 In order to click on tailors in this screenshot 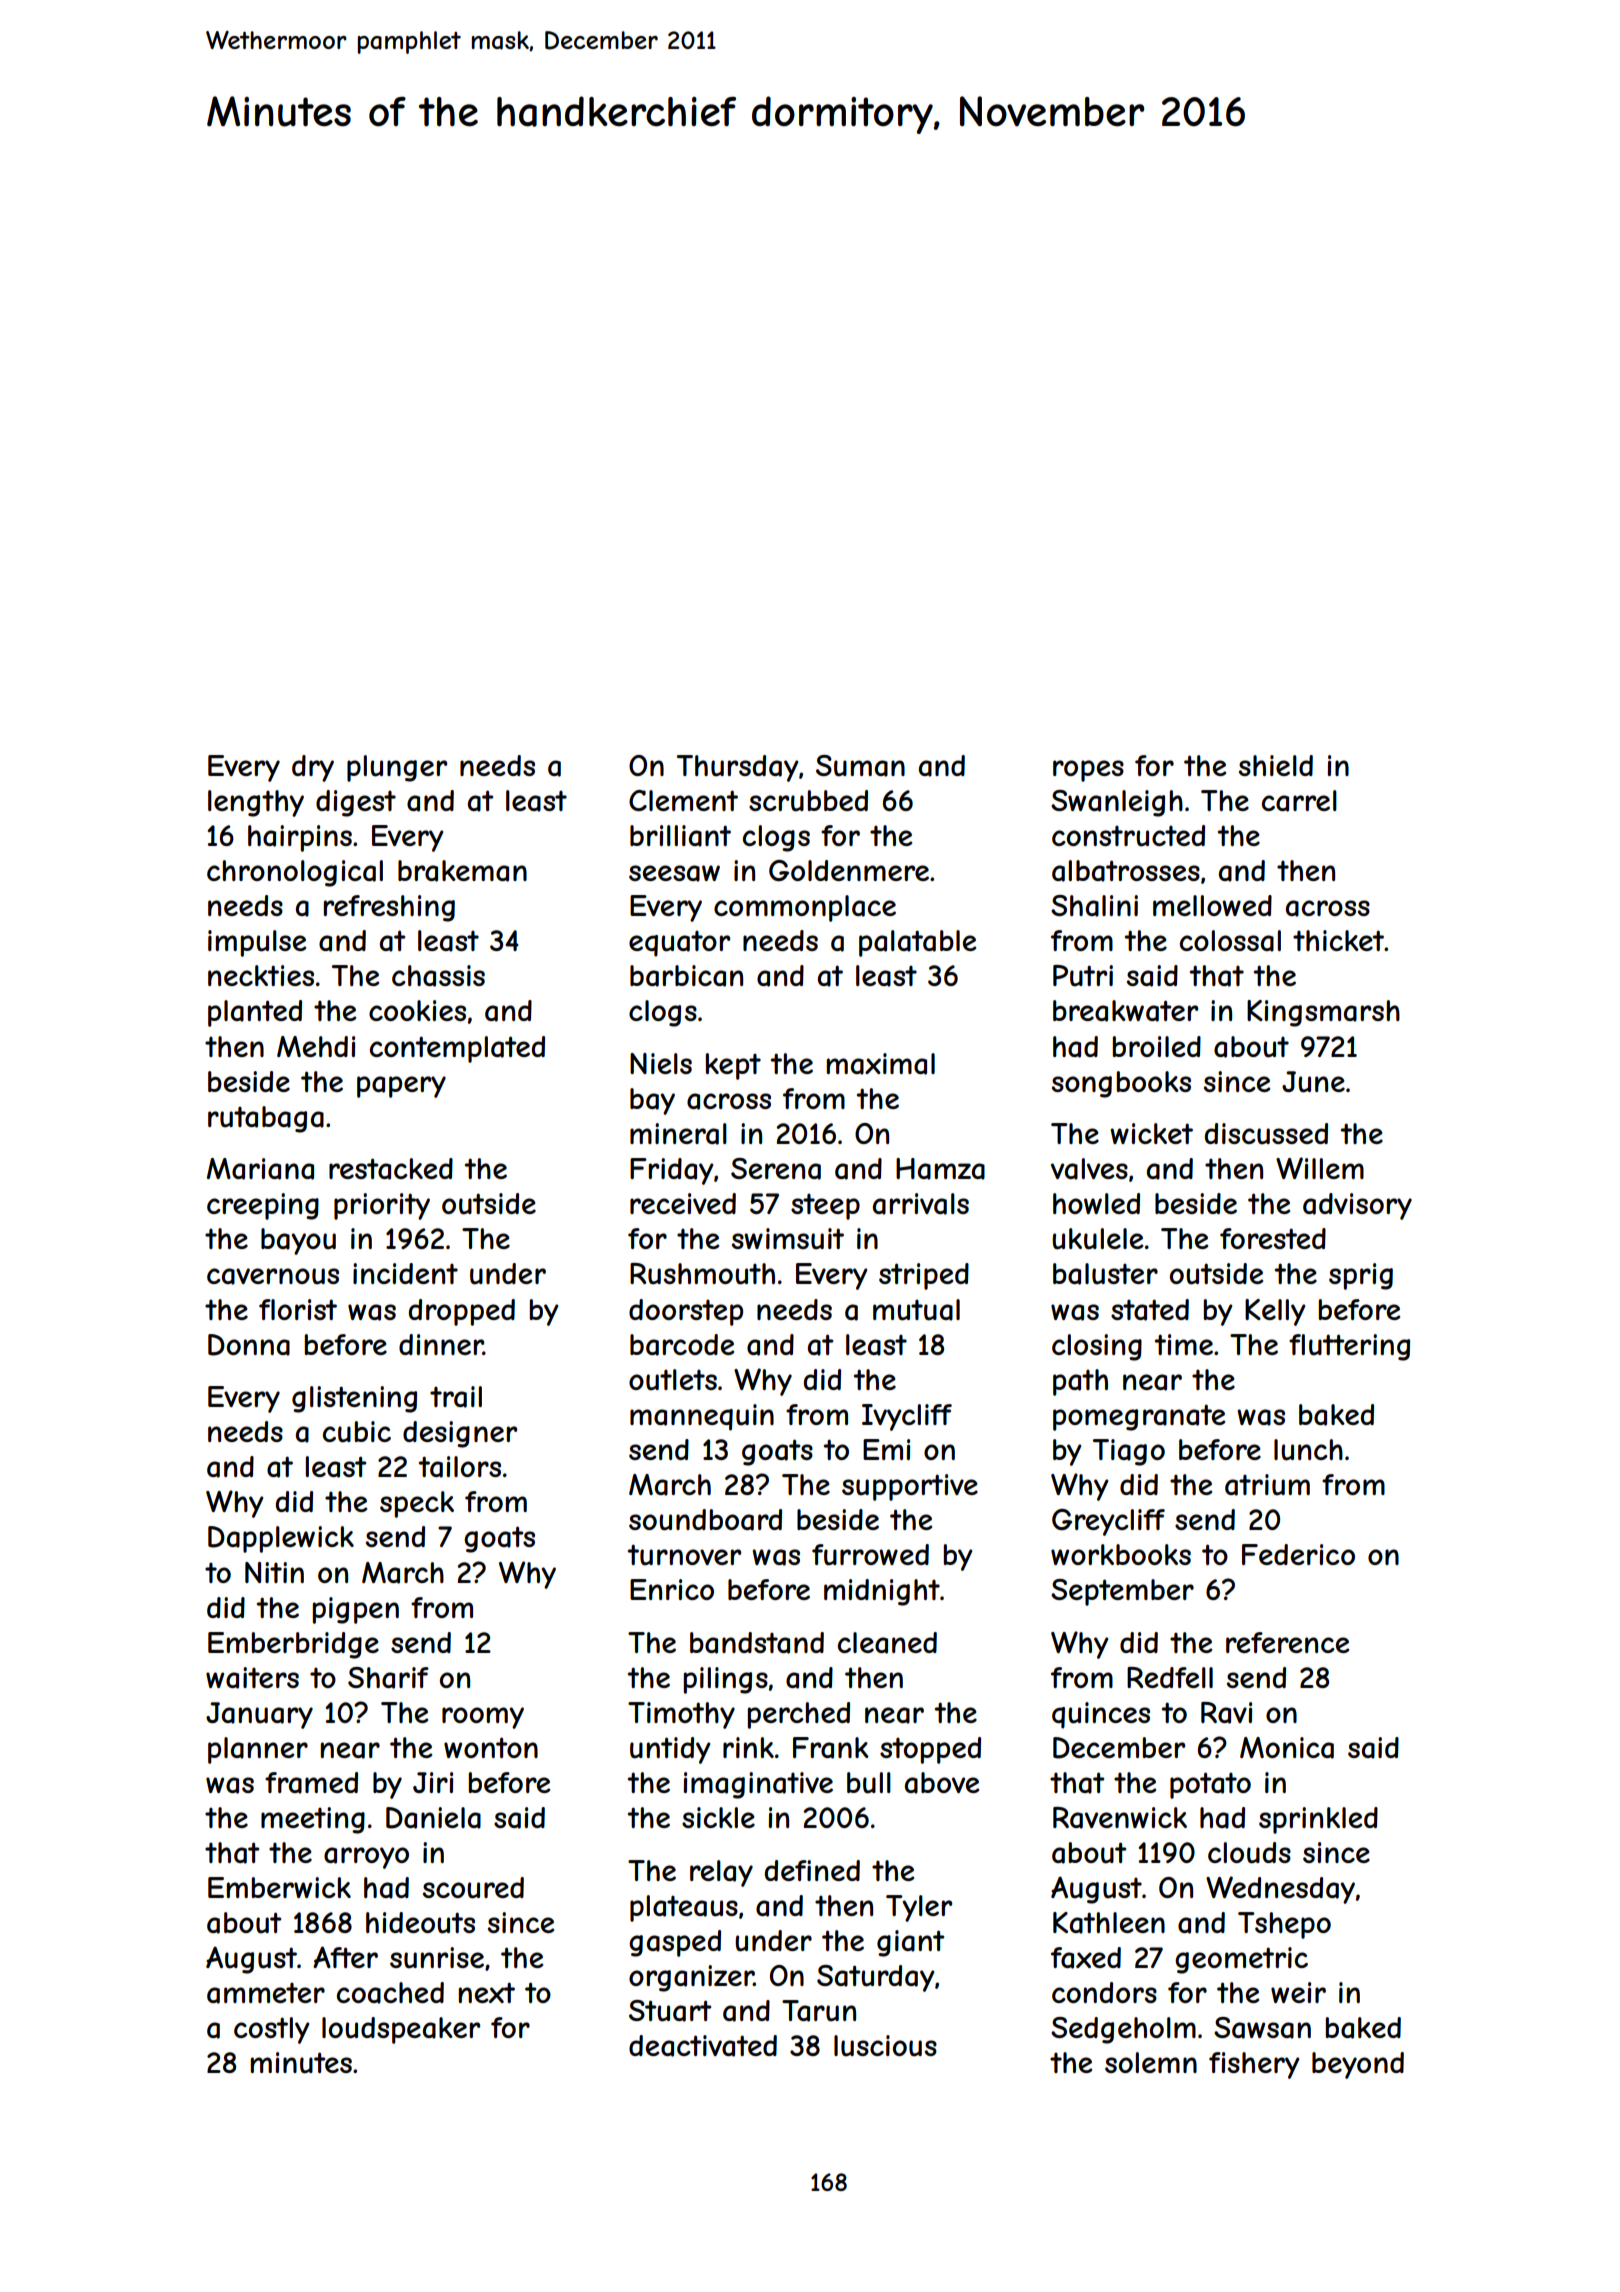, I will do `click(460, 1467)`.
